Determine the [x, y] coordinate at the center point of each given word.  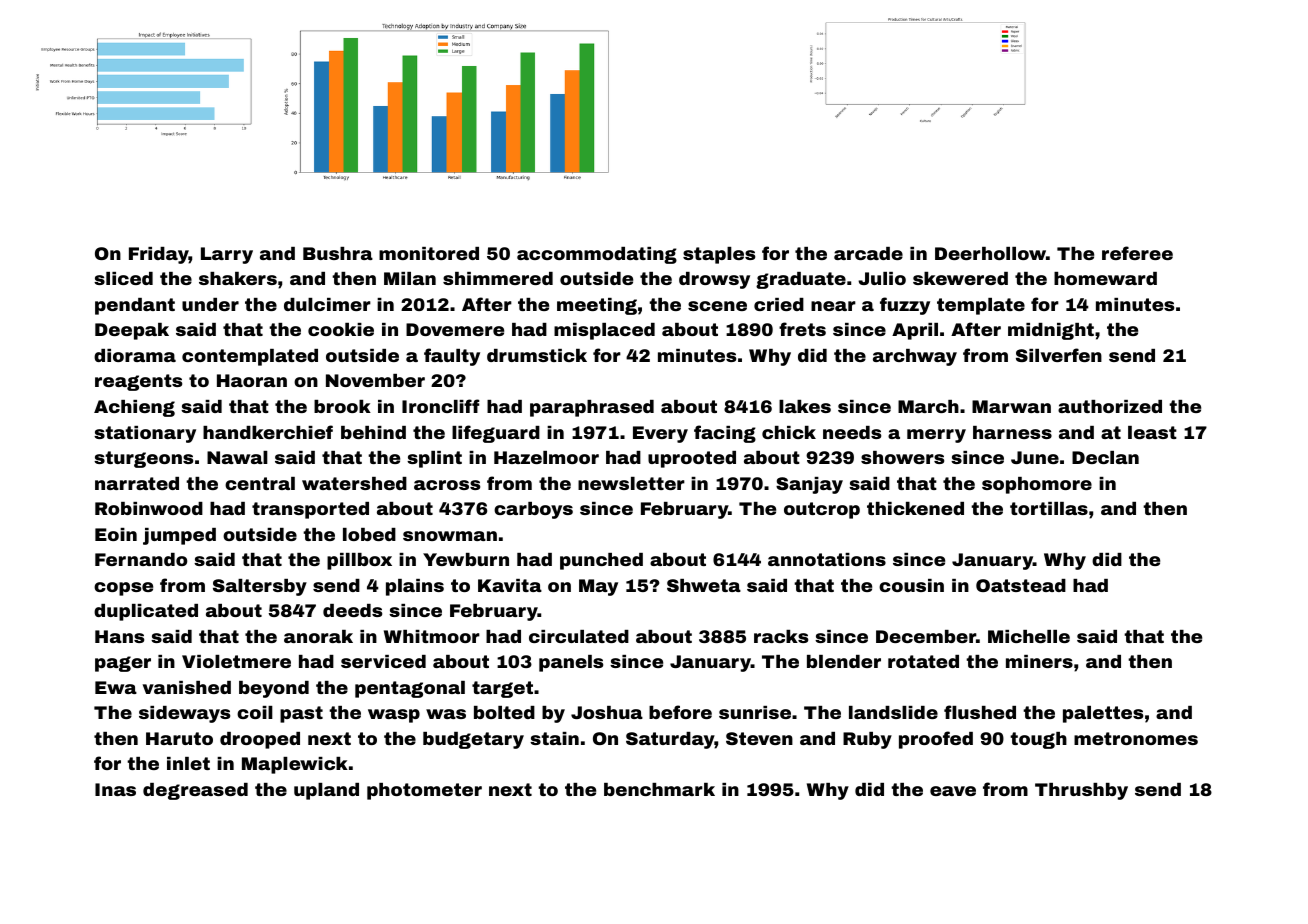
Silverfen [1059, 355]
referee [1137, 253]
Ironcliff [440, 406]
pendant [135, 306]
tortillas [1049, 508]
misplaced [604, 331]
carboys [533, 510]
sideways [184, 714]
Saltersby [260, 587]
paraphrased [592, 408]
